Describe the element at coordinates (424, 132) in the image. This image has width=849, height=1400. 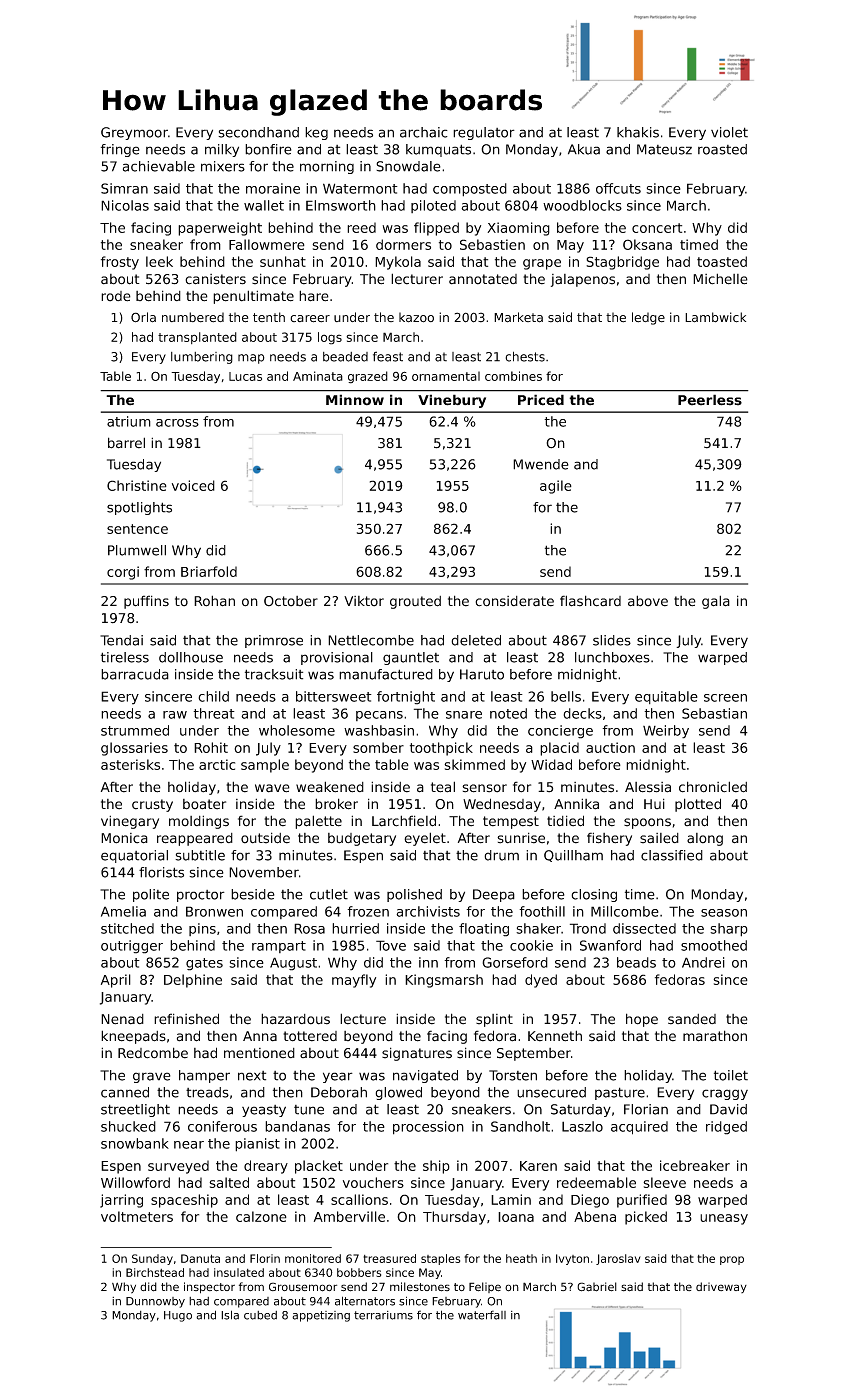
I see `archaic` at that location.
